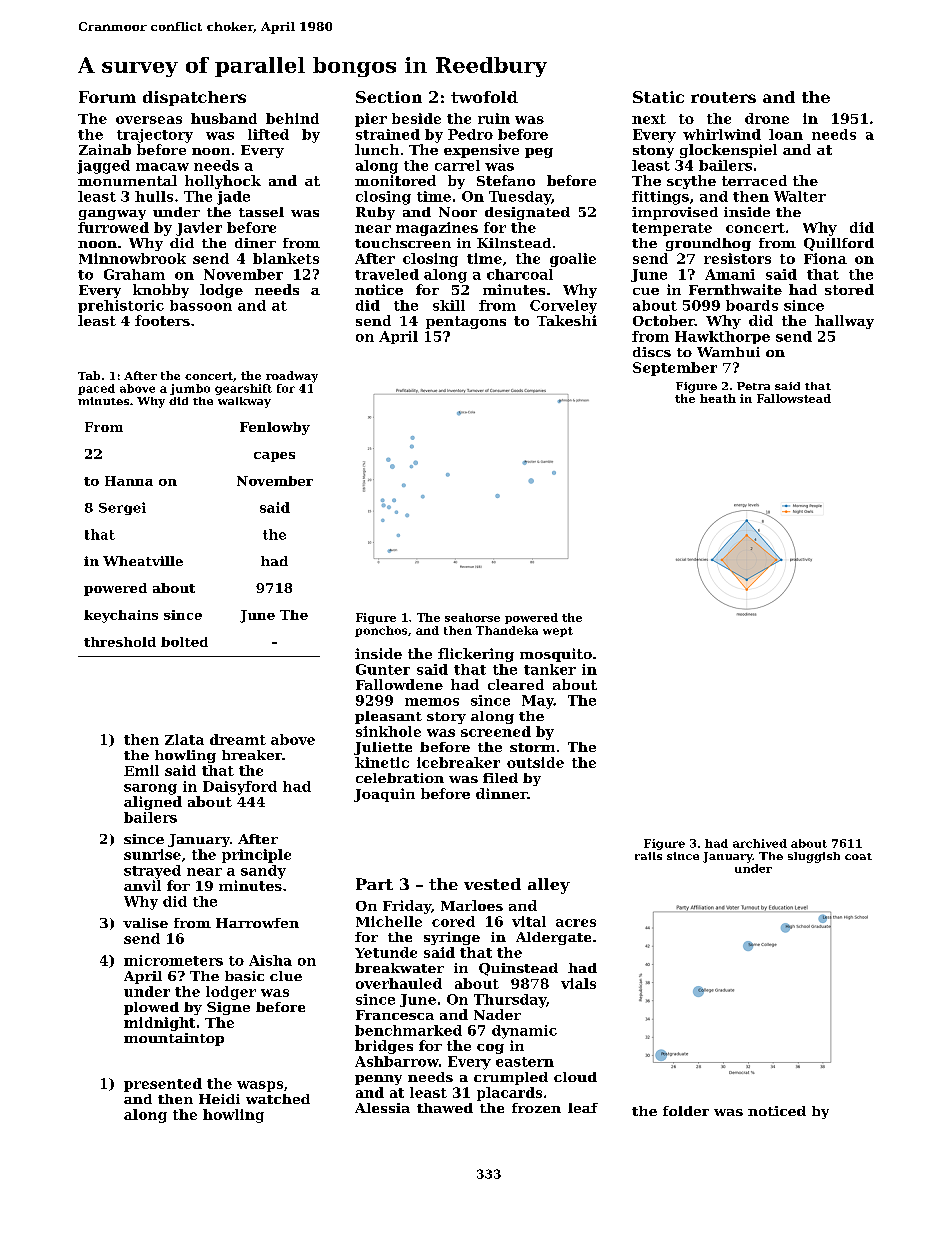 The width and height of the page is (952, 1233). I want to click on folder, so click(686, 1111).
